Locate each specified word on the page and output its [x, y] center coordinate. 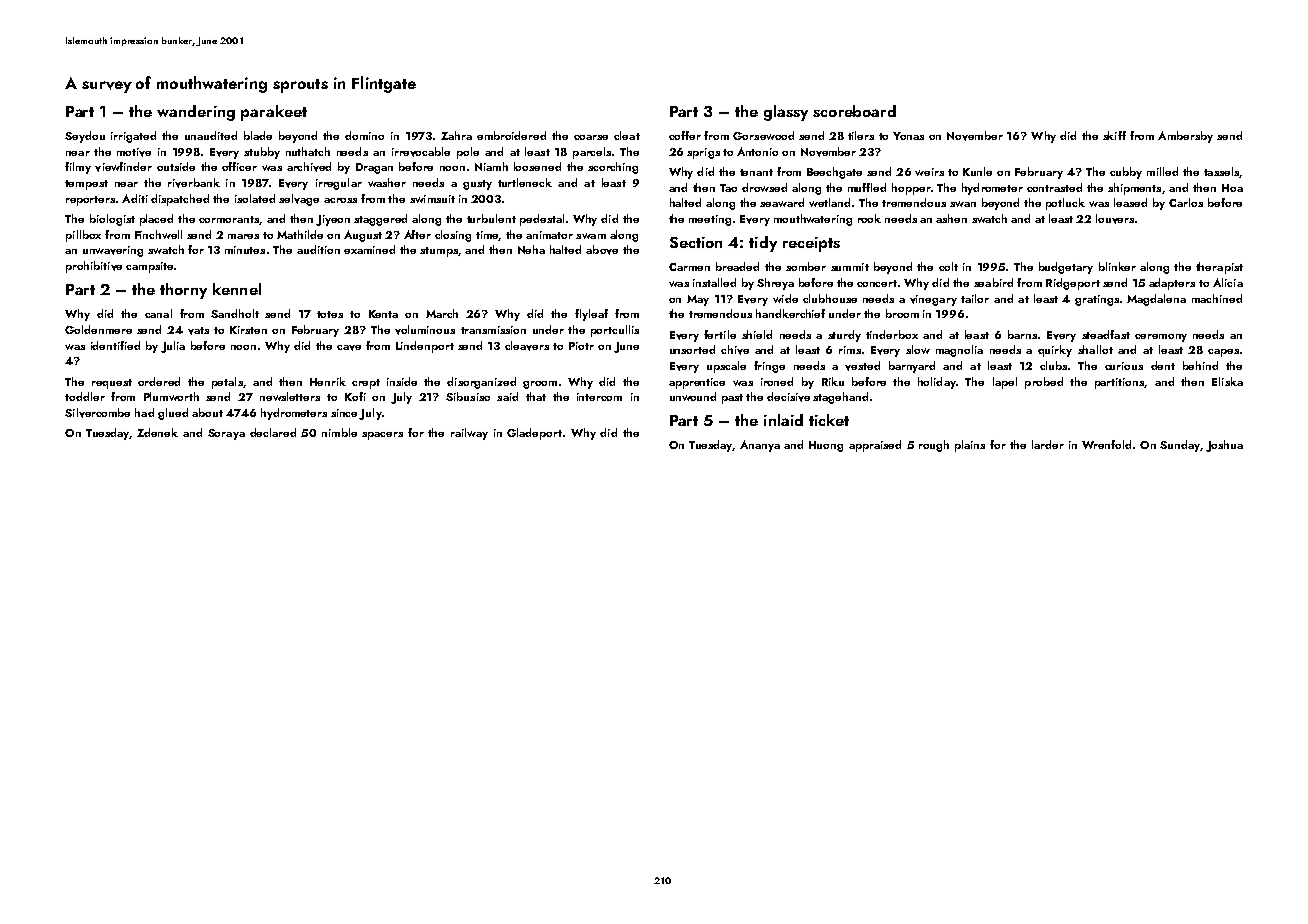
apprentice [697, 383]
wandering [196, 113]
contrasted [1054, 187]
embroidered [511, 135]
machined [1217, 298]
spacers [382, 436]
